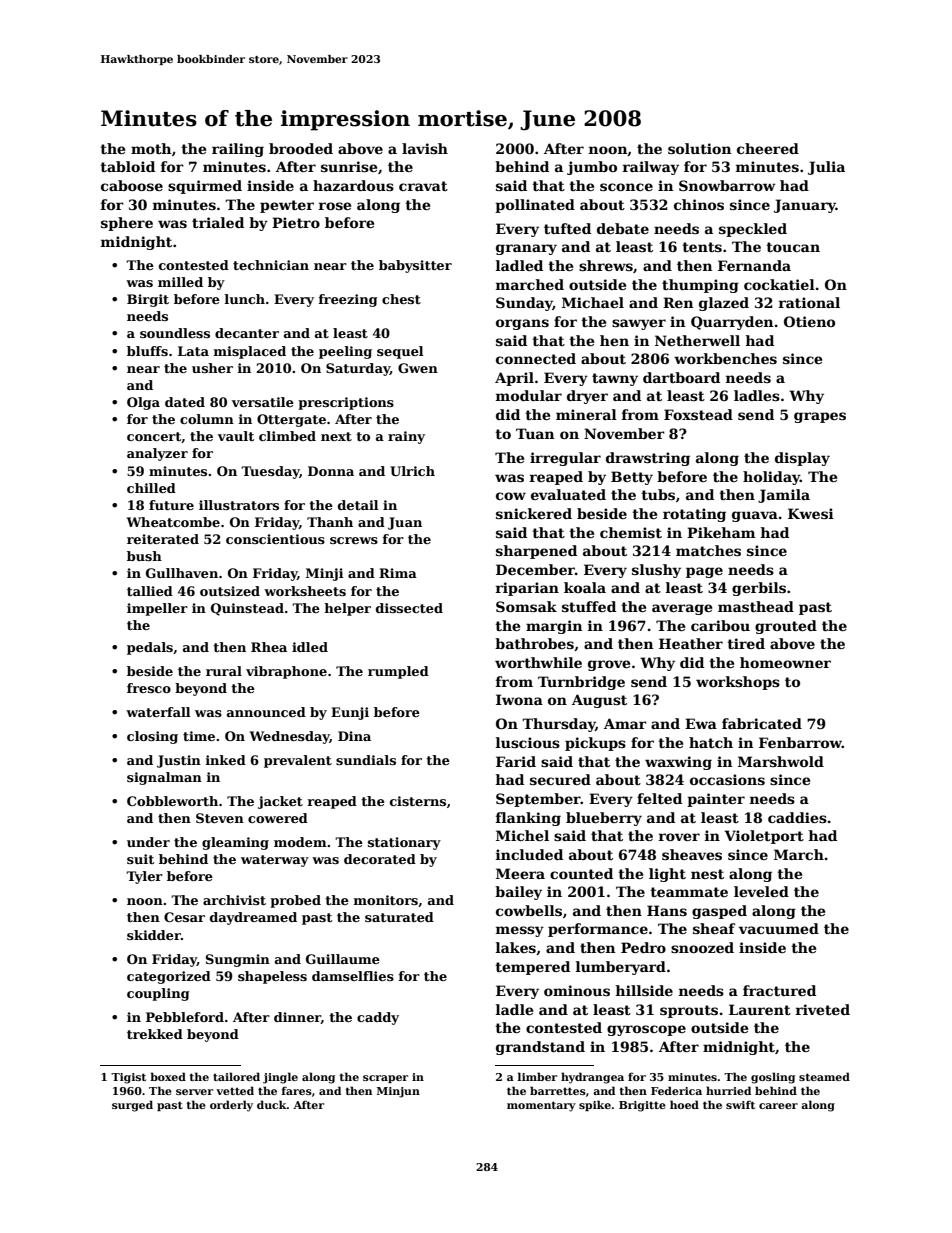  I want to click on counted, so click(581, 873).
